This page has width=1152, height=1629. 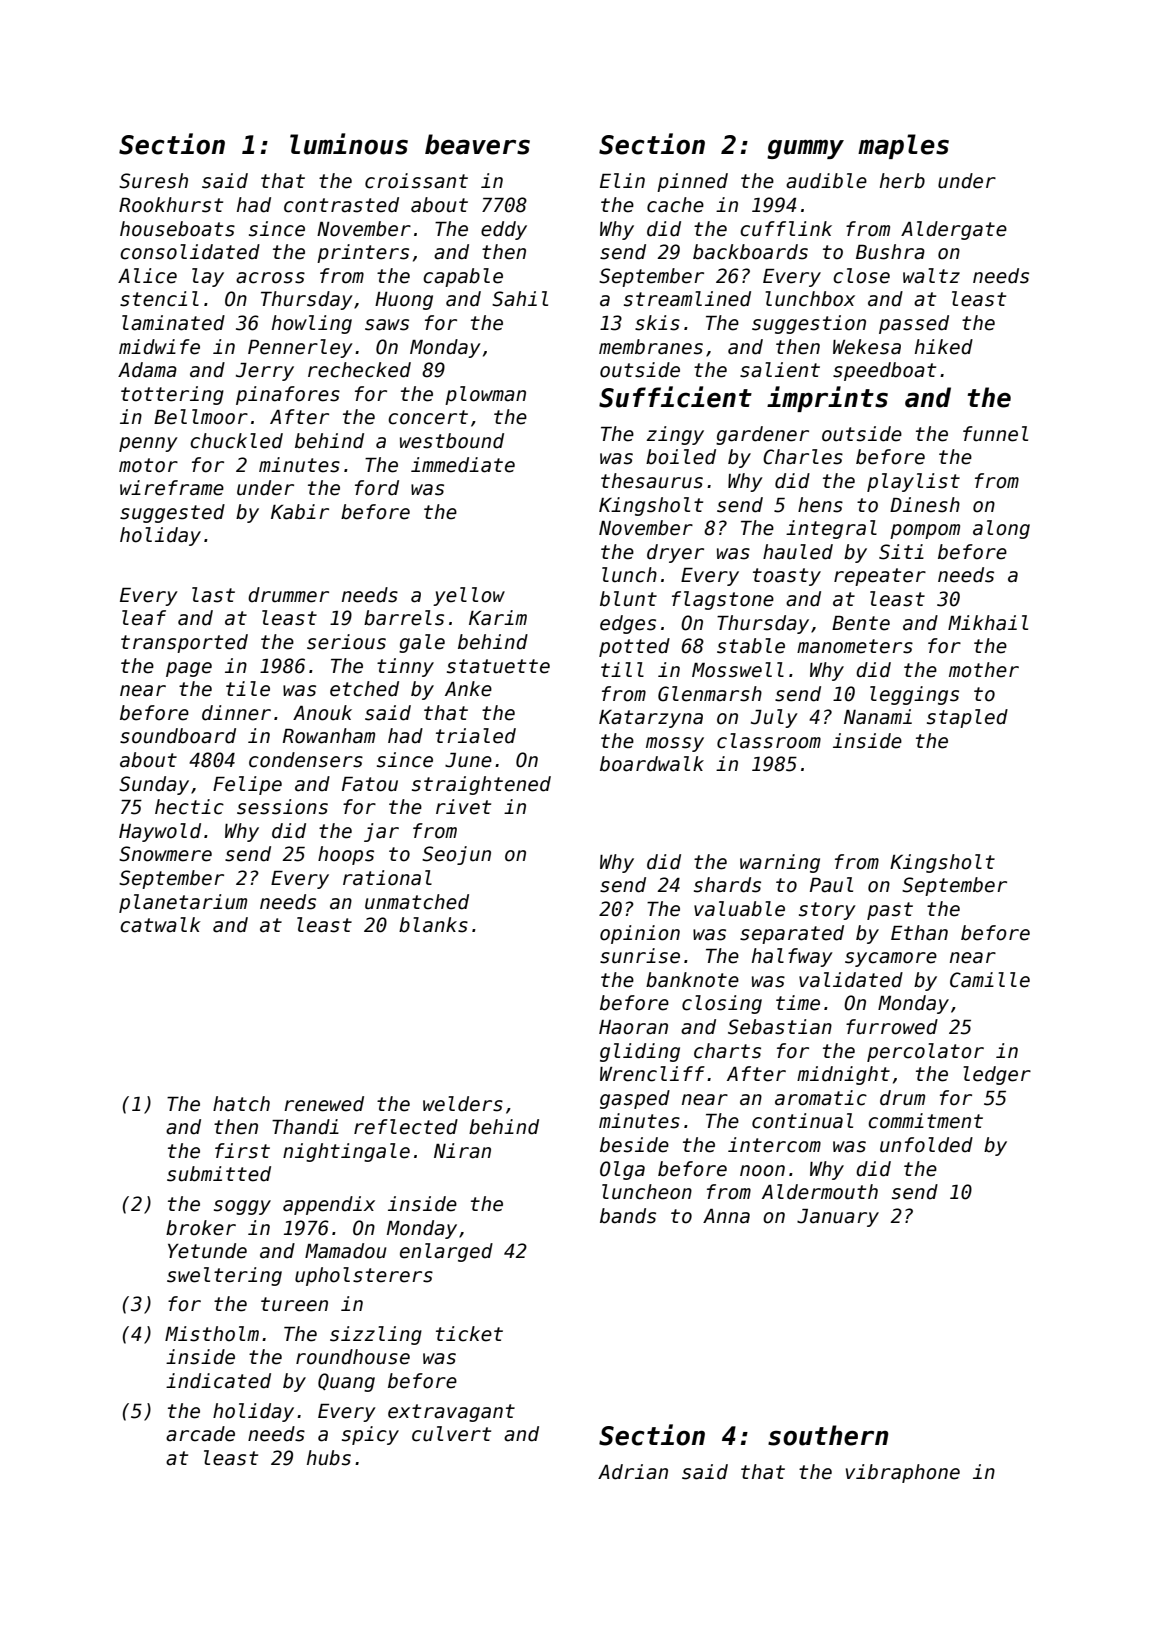 I want to click on ticket, so click(x=469, y=1334).
